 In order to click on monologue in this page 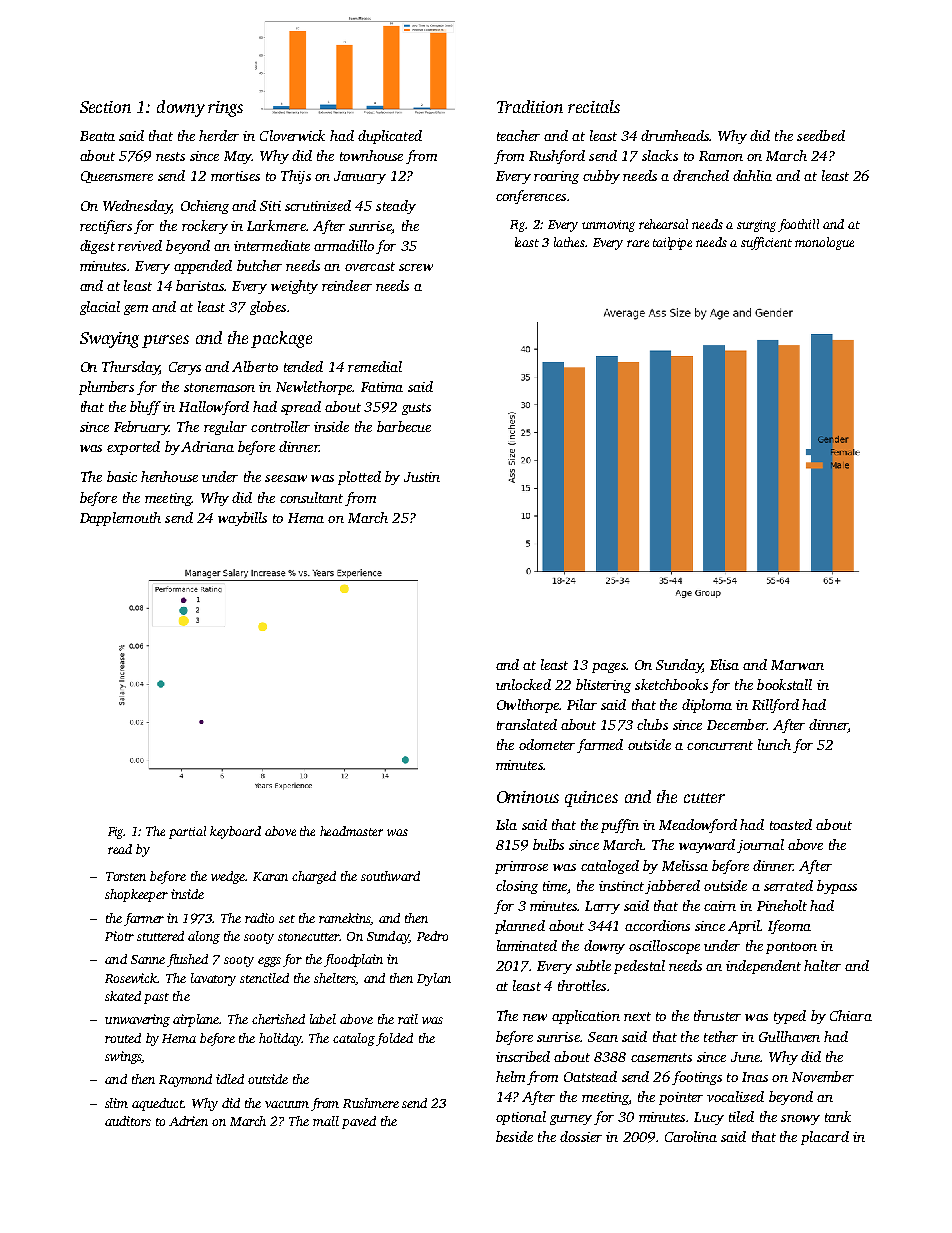, I will do `click(824, 243)`.
